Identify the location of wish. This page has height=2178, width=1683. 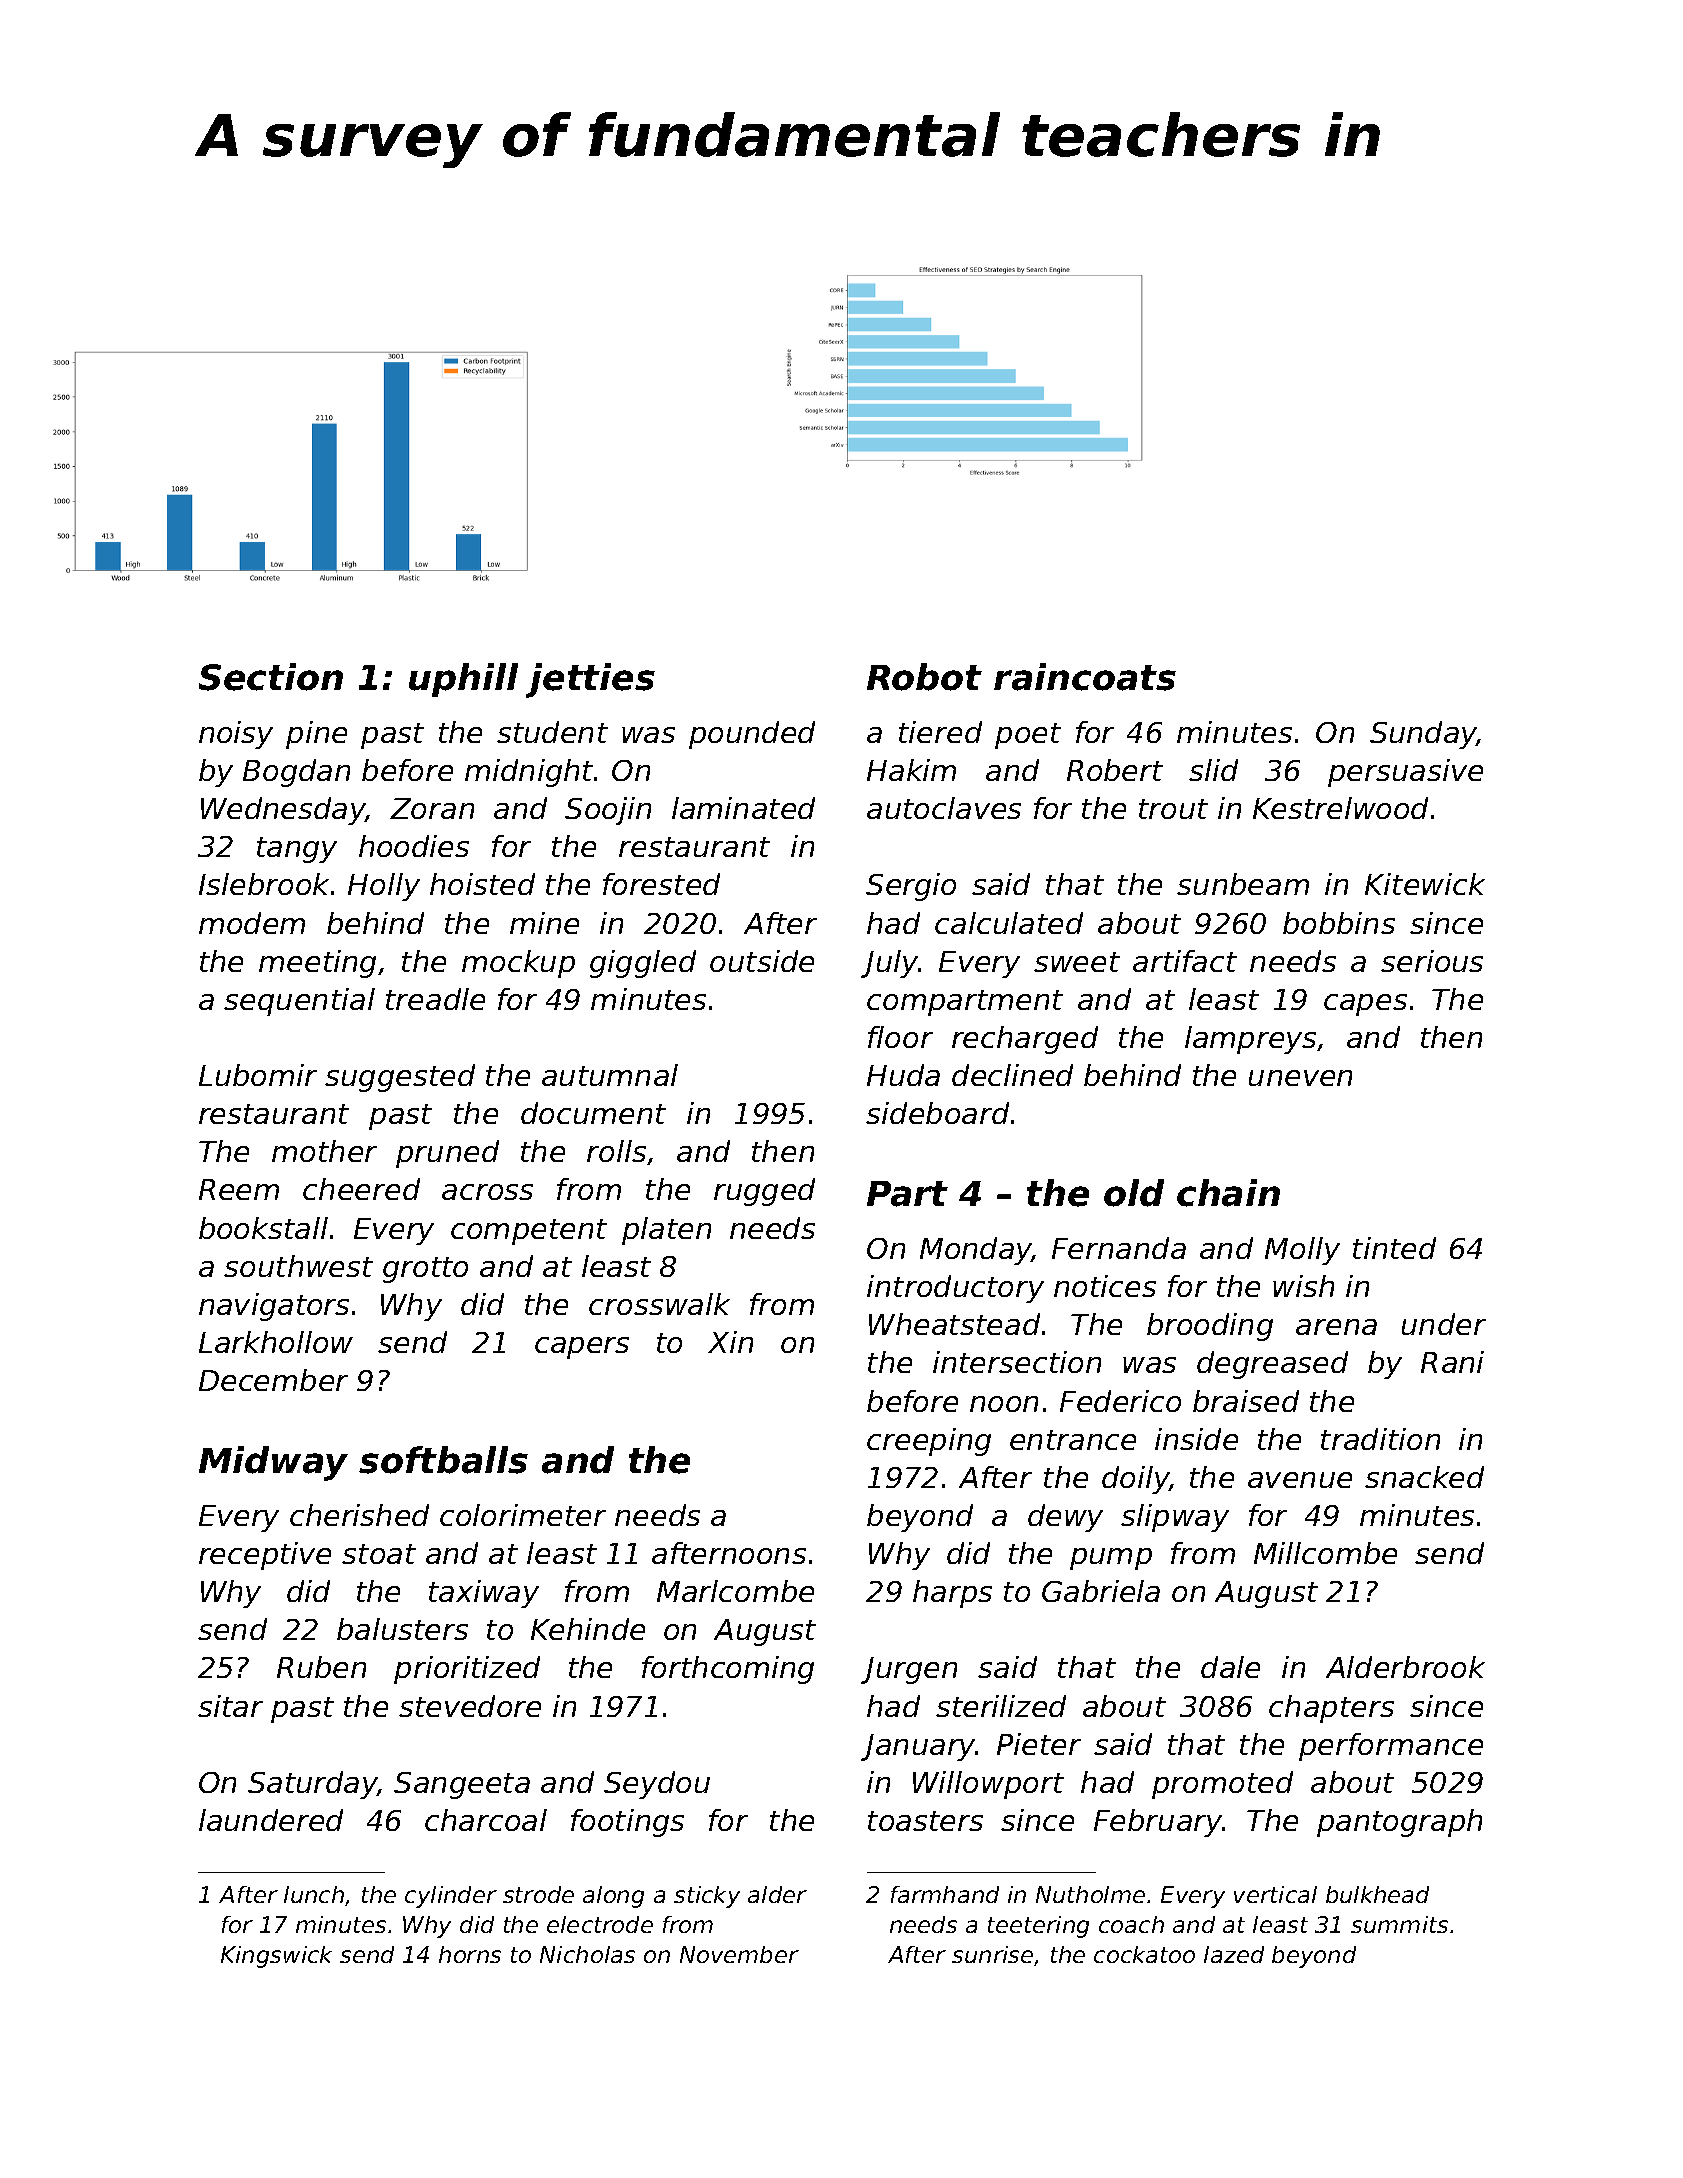
(1303, 1286).
